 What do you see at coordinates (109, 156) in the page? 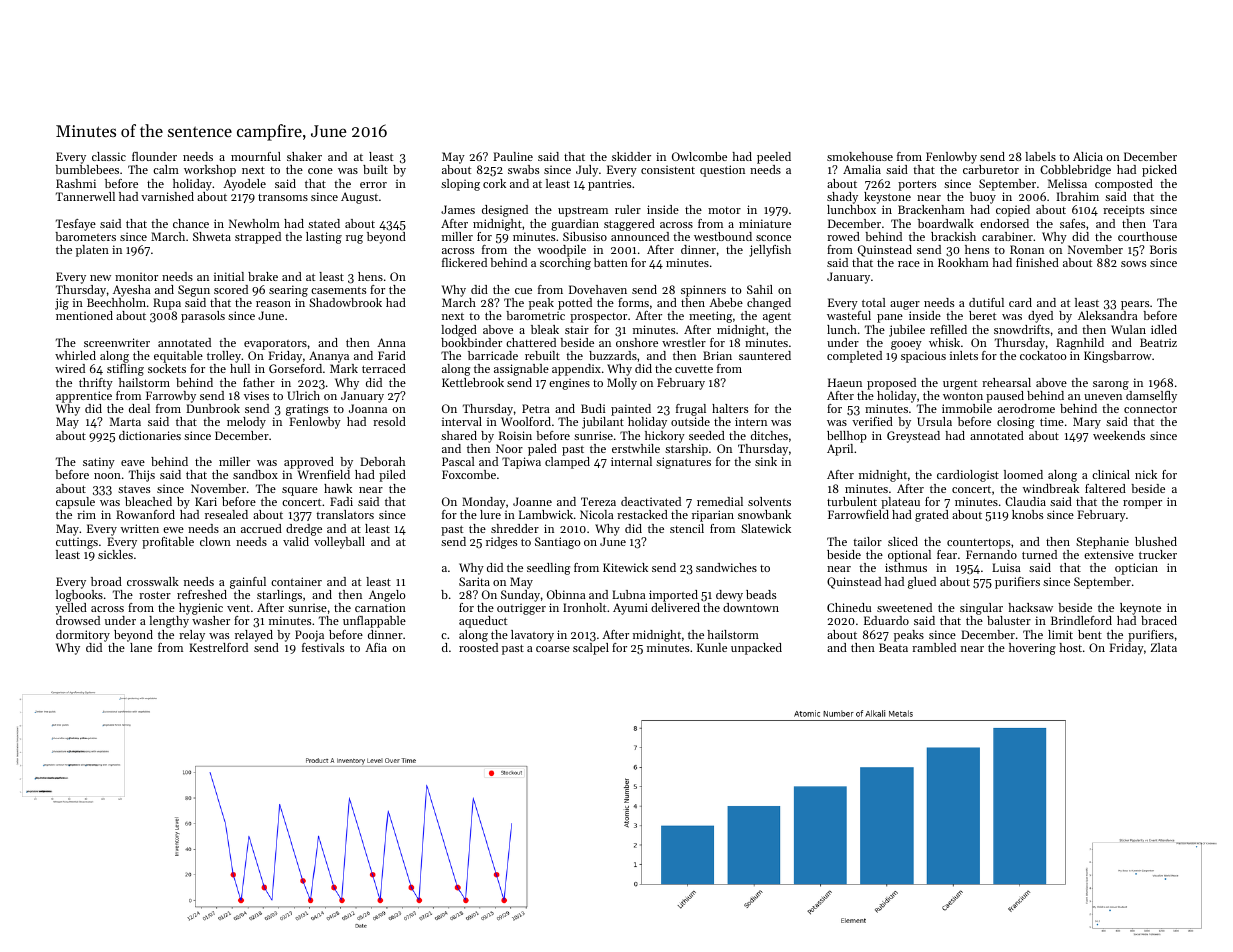
I see `classic` at bounding box center [109, 156].
